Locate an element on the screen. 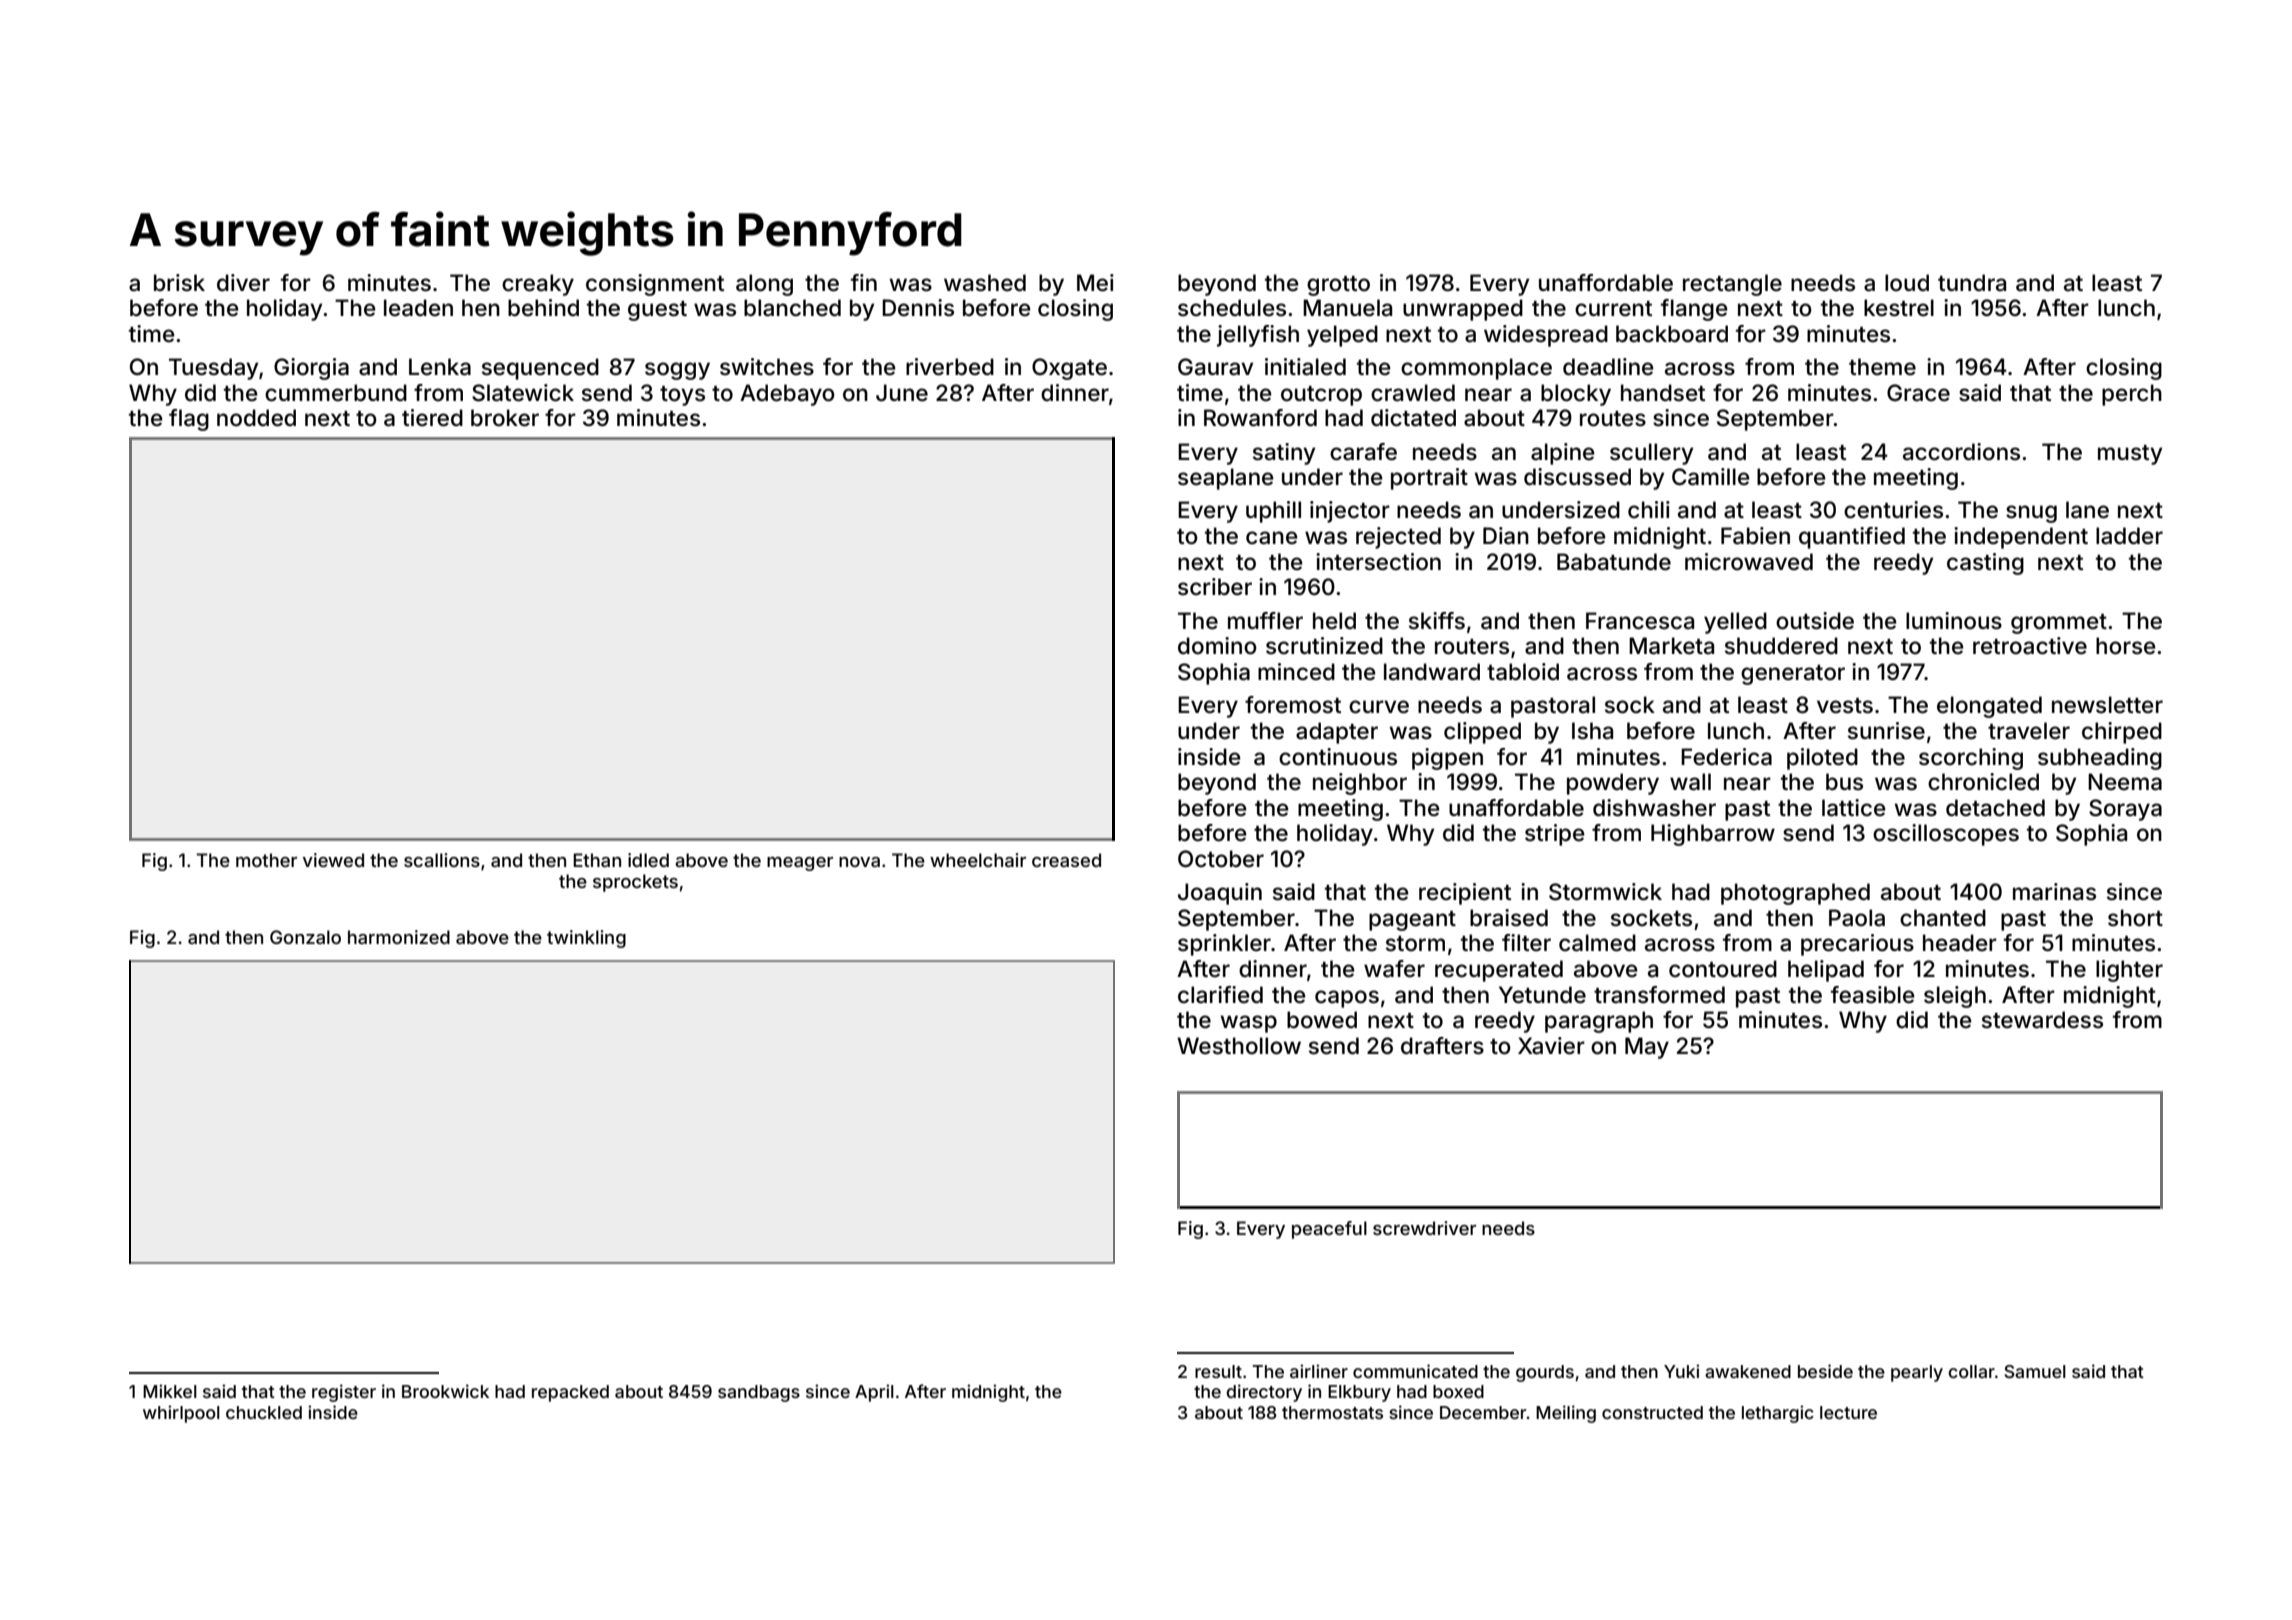  Samuel is located at coordinates (2035, 1371).
